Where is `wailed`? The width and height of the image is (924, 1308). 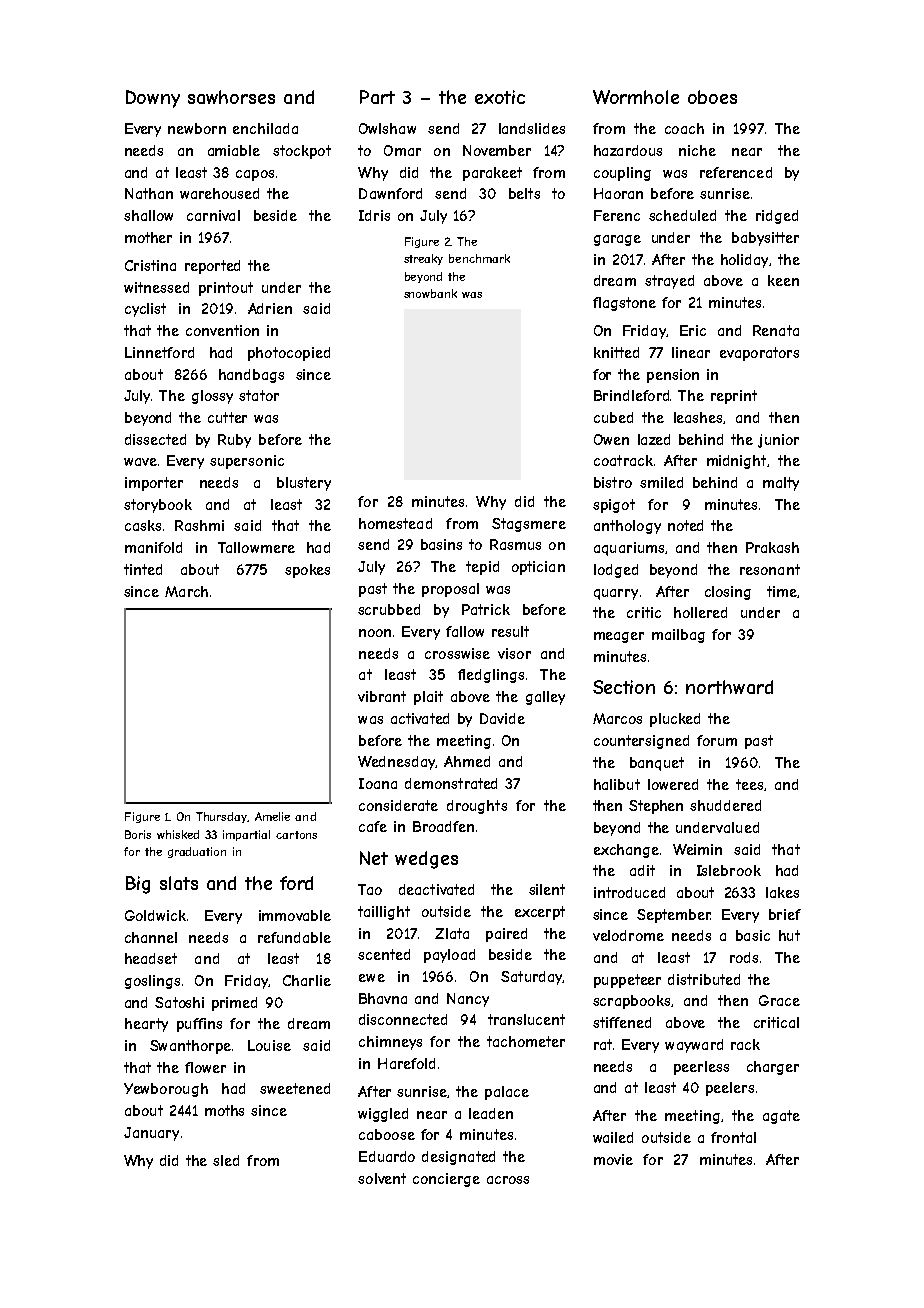 wailed is located at coordinates (613, 1137).
